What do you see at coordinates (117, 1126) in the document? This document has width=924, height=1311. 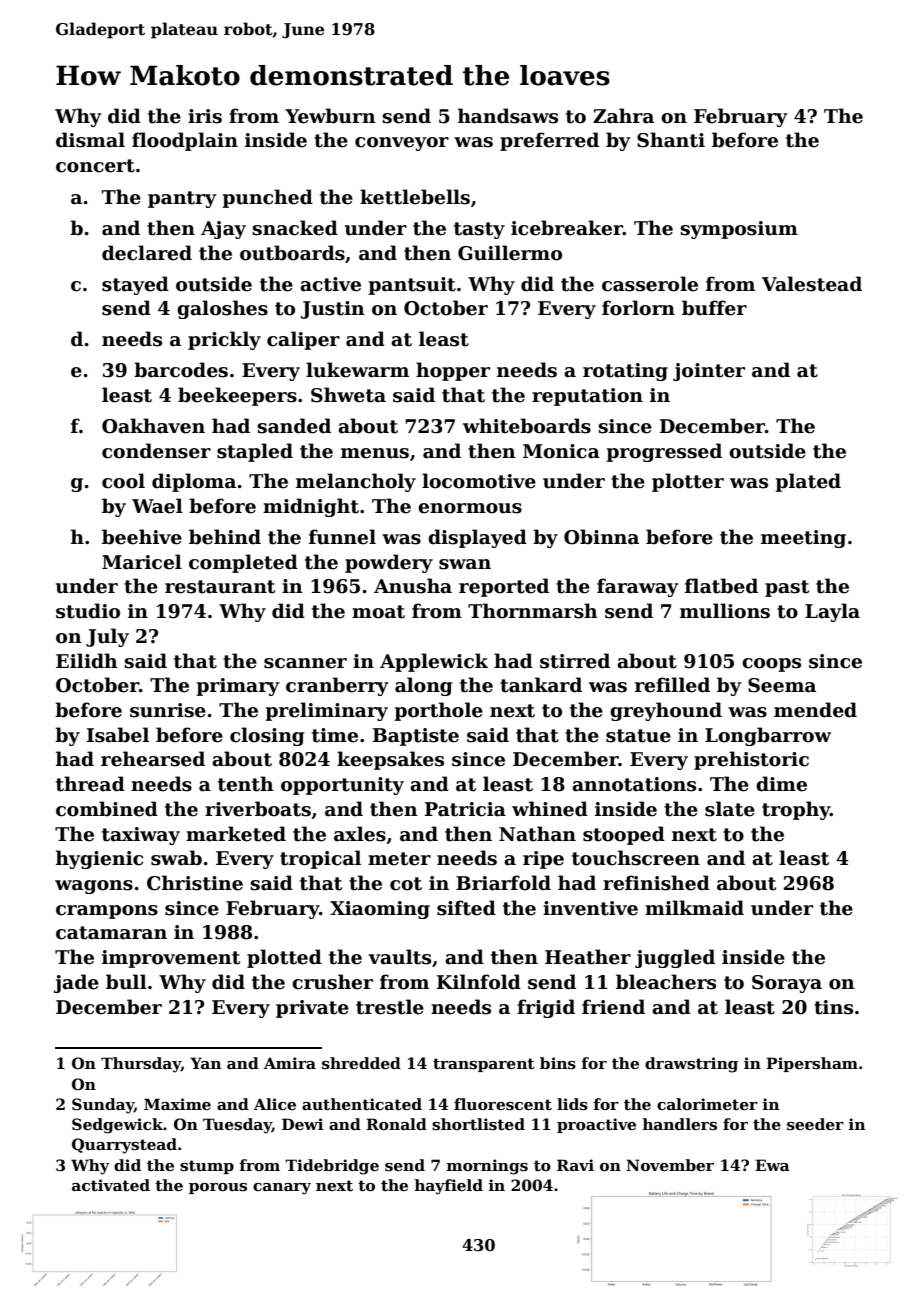 I see `Sedgewick` at bounding box center [117, 1126].
